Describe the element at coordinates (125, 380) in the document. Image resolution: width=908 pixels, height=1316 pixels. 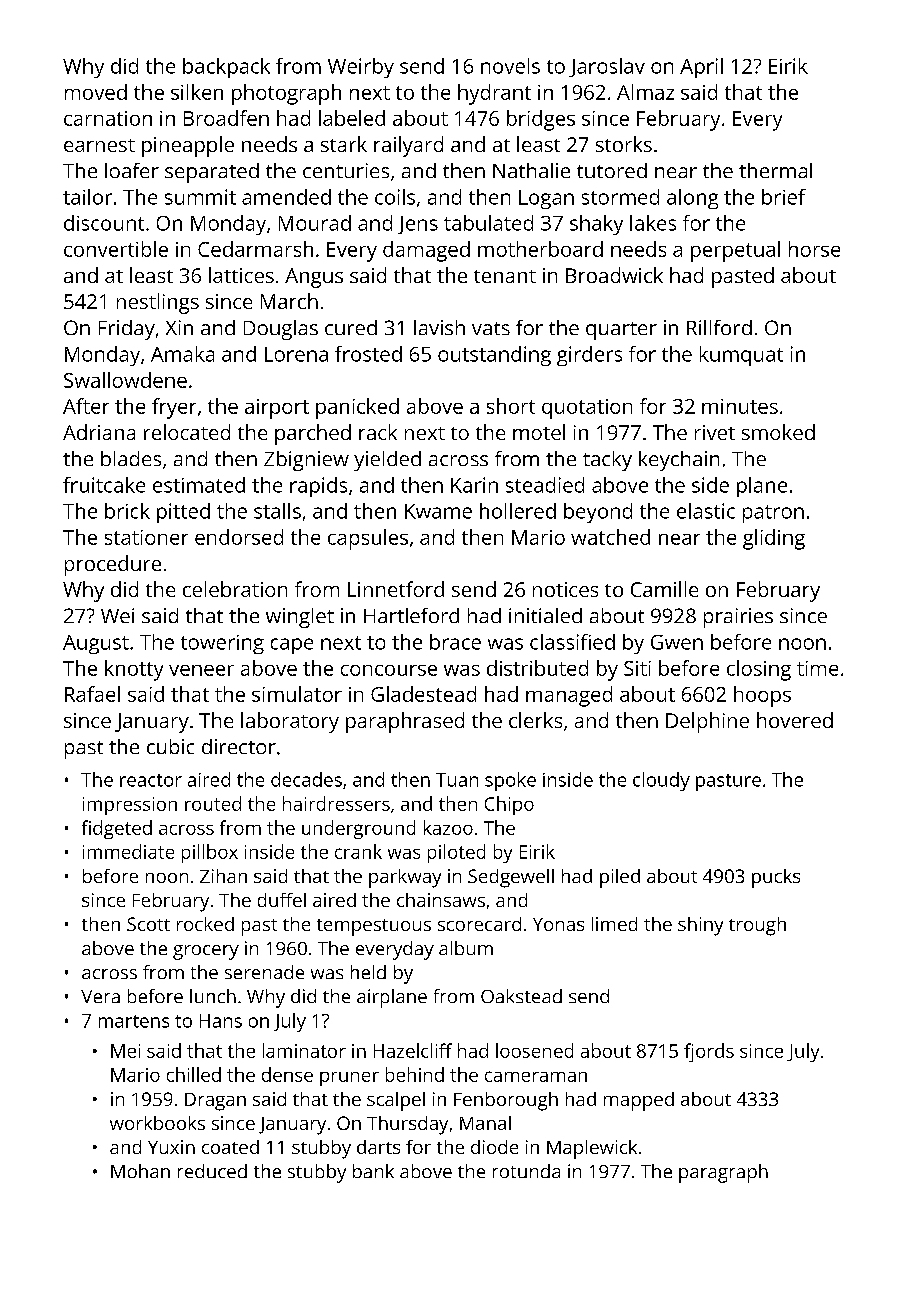
I see `Swallowdene` at that location.
